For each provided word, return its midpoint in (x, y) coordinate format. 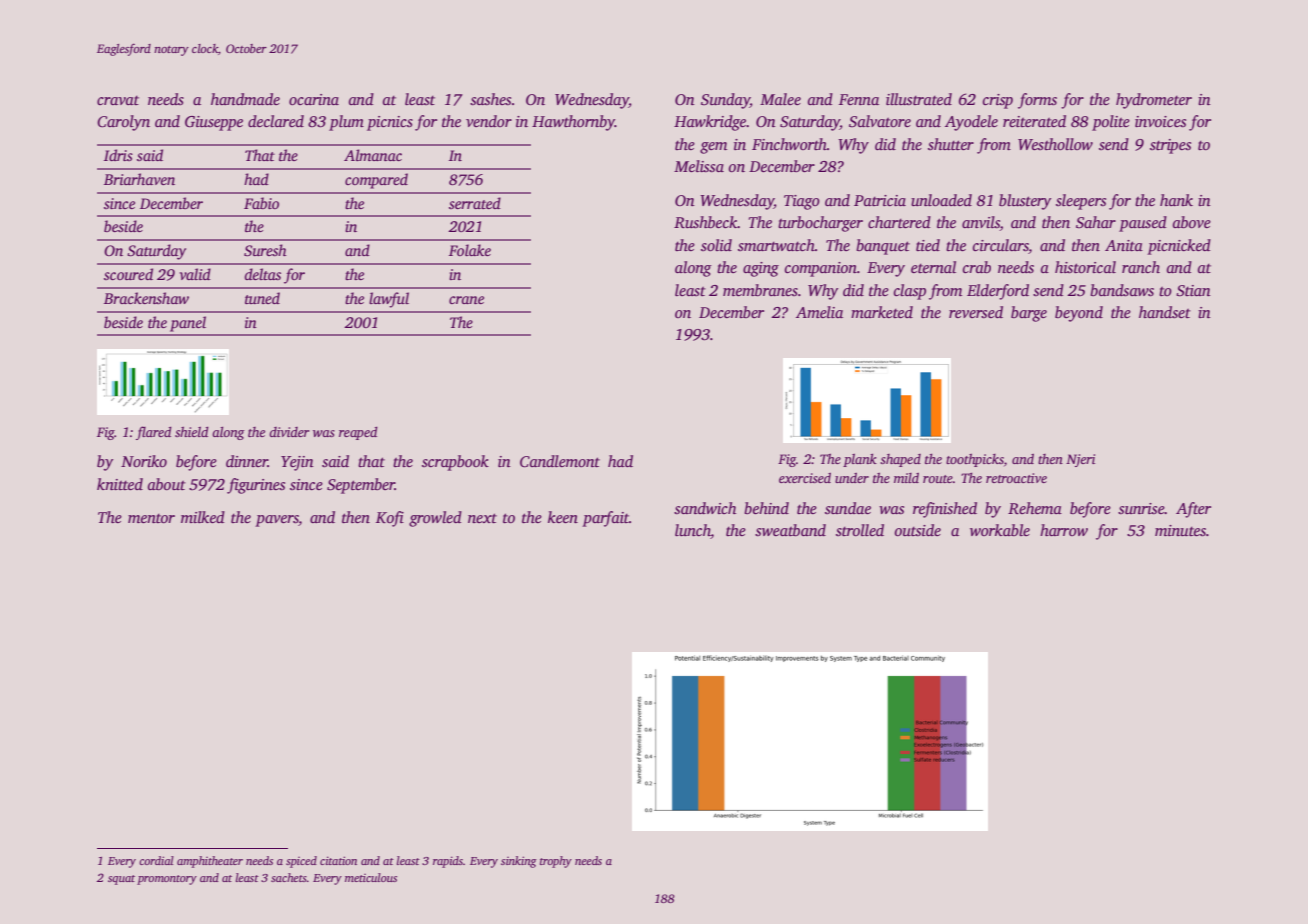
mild (906, 478)
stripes (1170, 146)
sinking (519, 862)
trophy (556, 862)
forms (1037, 101)
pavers (277, 521)
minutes (1180, 531)
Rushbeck (705, 222)
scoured (128, 274)
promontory (167, 880)
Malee (780, 99)
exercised (805, 478)
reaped (358, 433)
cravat (118, 100)
